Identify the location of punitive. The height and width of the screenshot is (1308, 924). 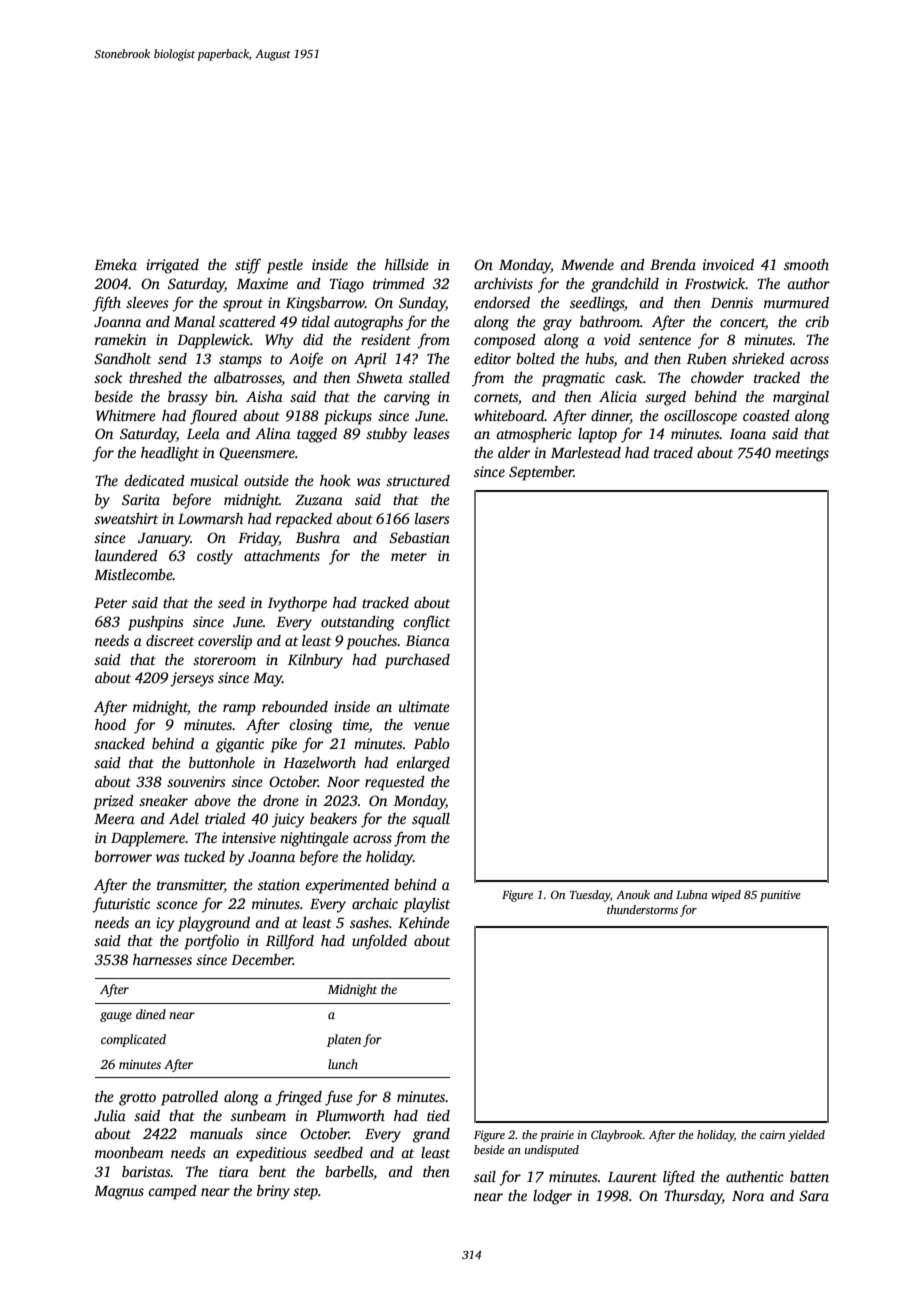
(780, 896).
